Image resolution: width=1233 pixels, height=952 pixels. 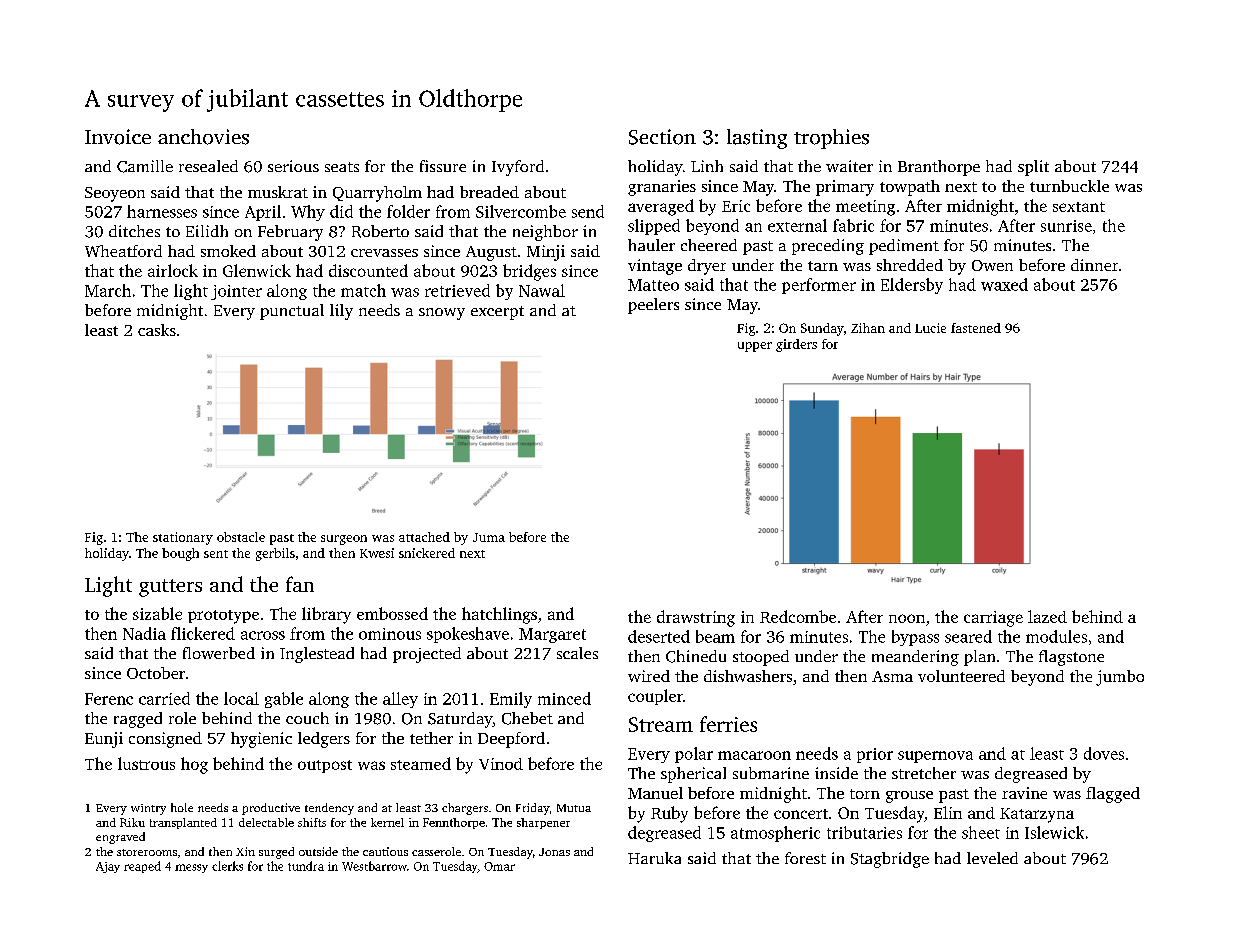 What do you see at coordinates (755, 347) in the image?
I see `upper` at bounding box center [755, 347].
